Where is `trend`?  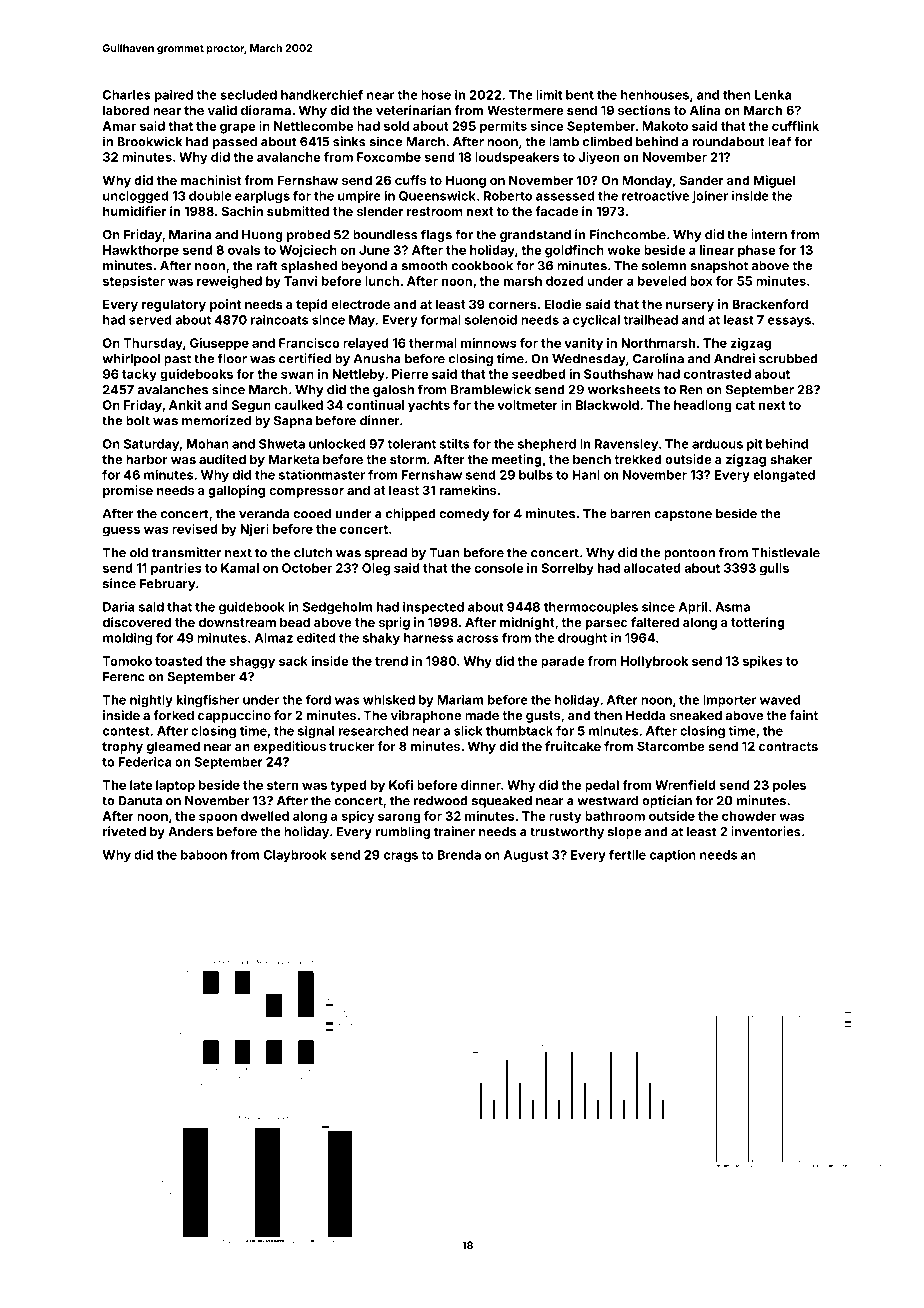
trend is located at coordinates (391, 661).
